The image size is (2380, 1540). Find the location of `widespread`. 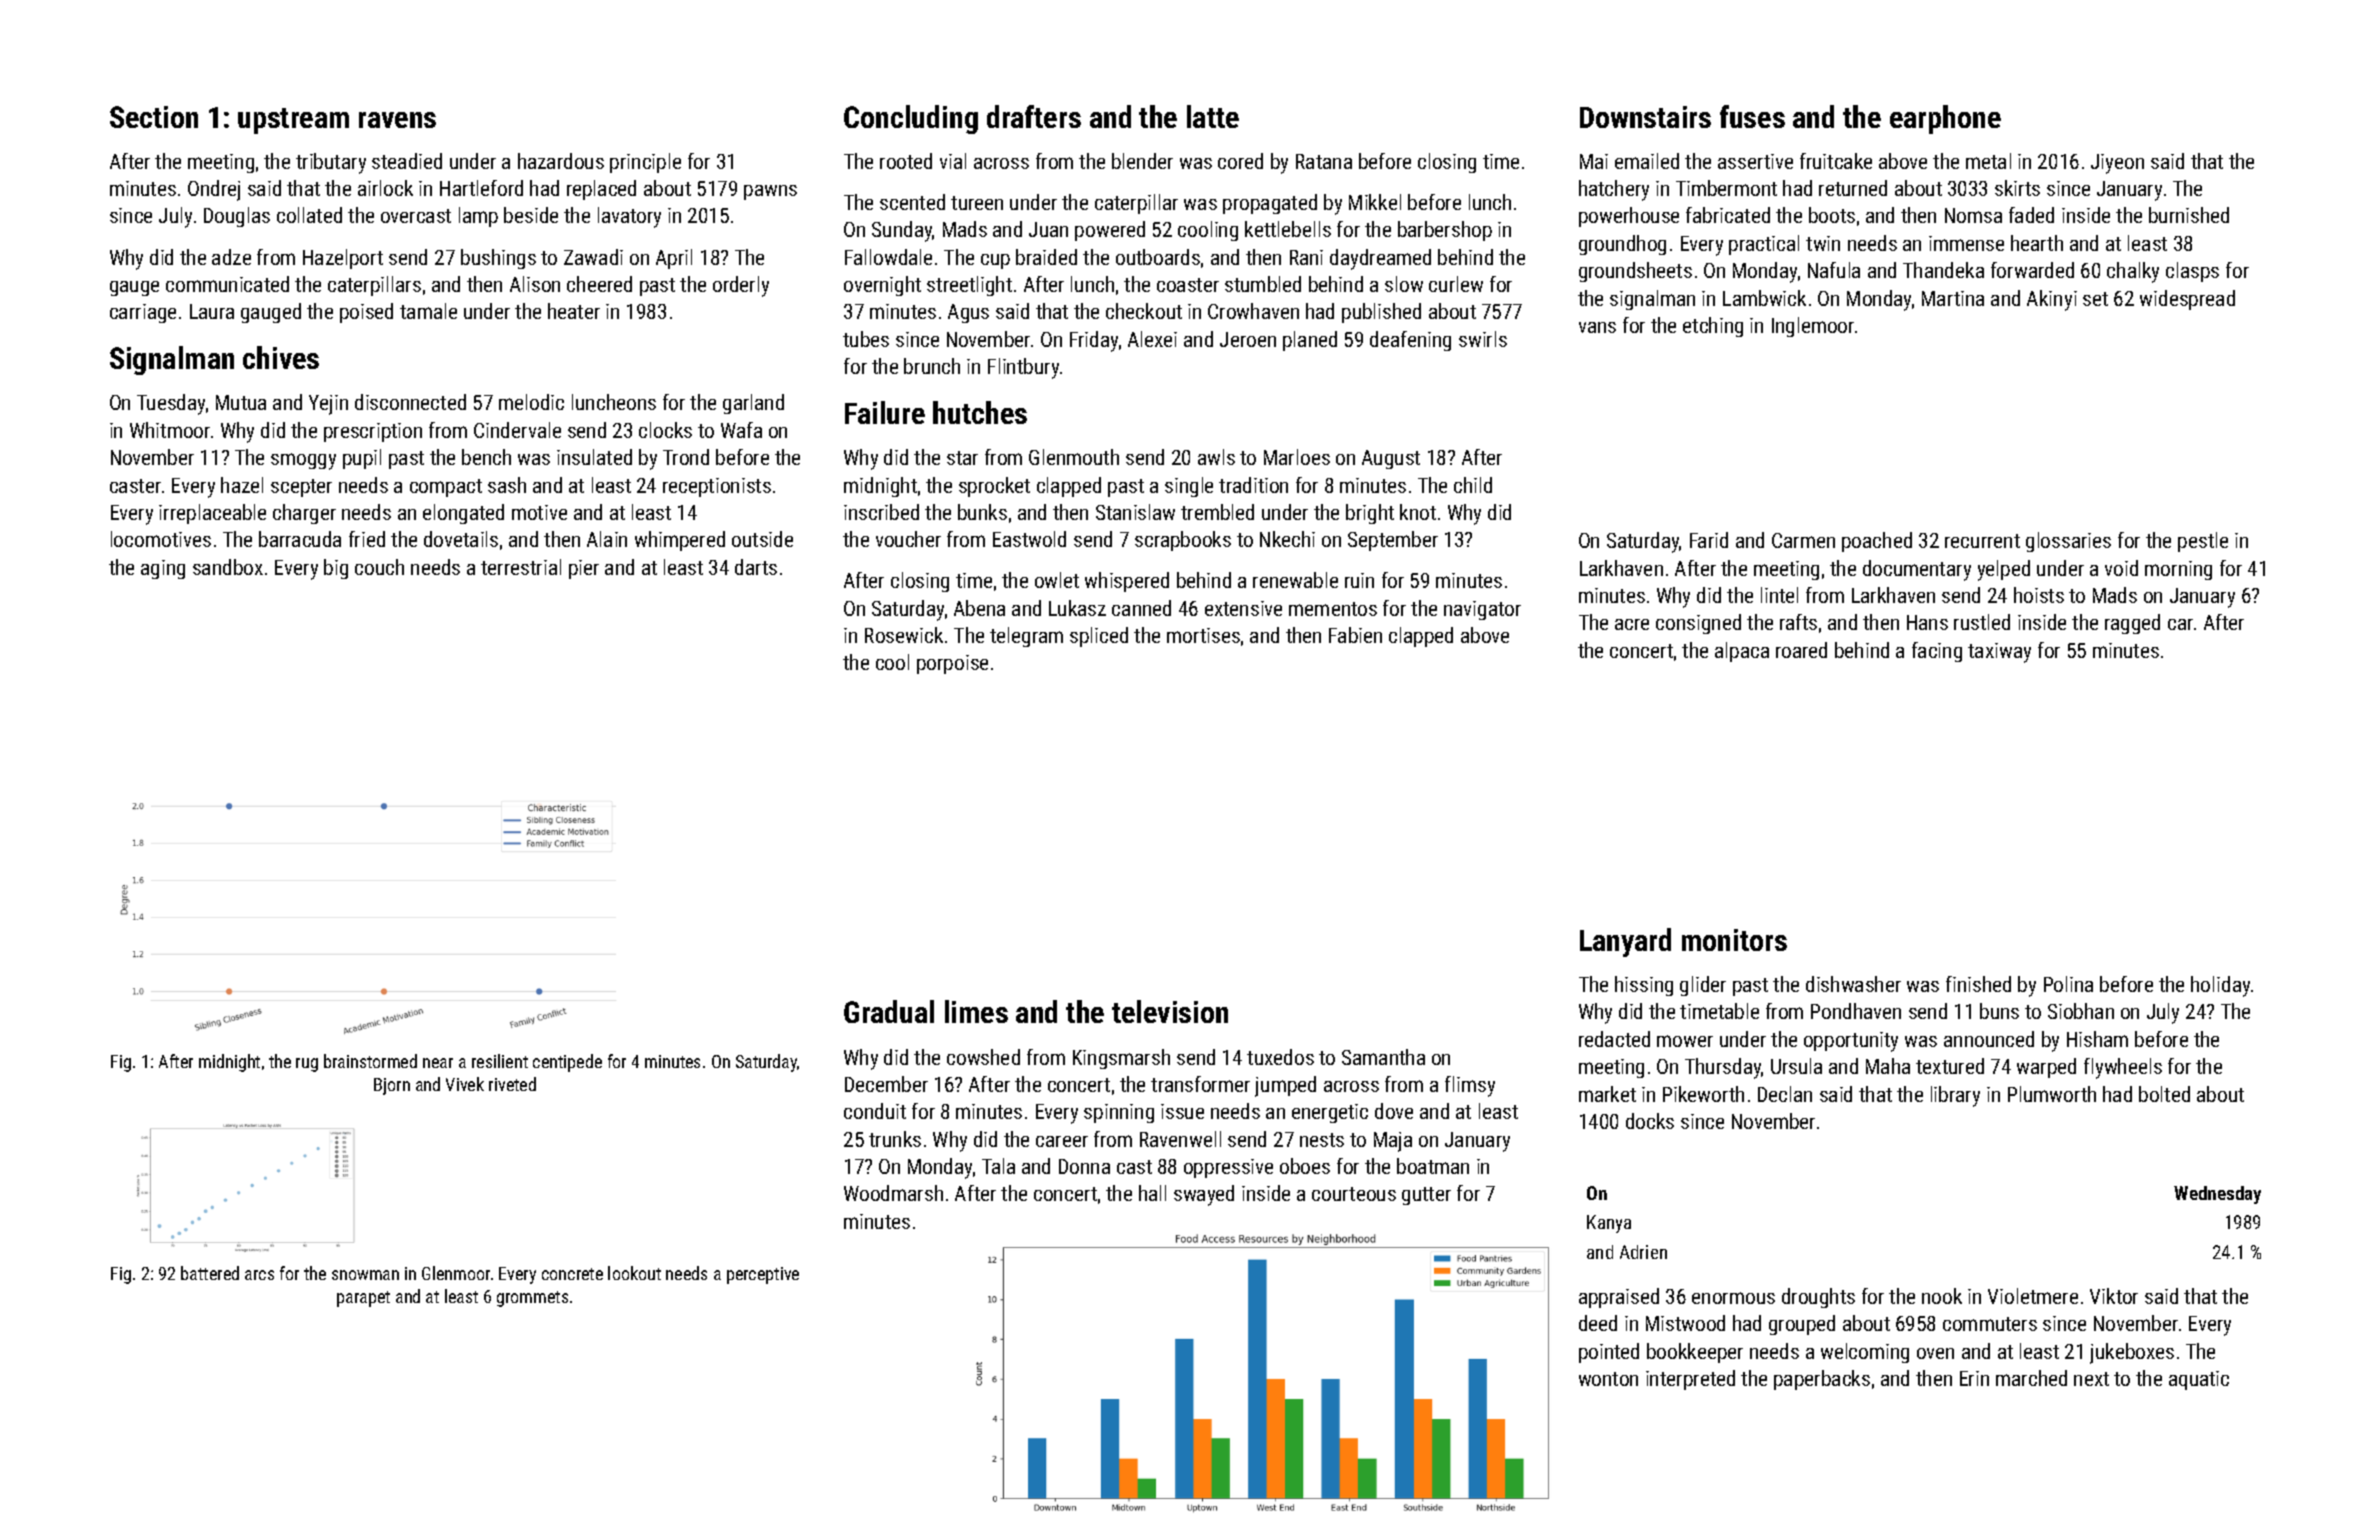

widespread is located at coordinates (2187, 300).
